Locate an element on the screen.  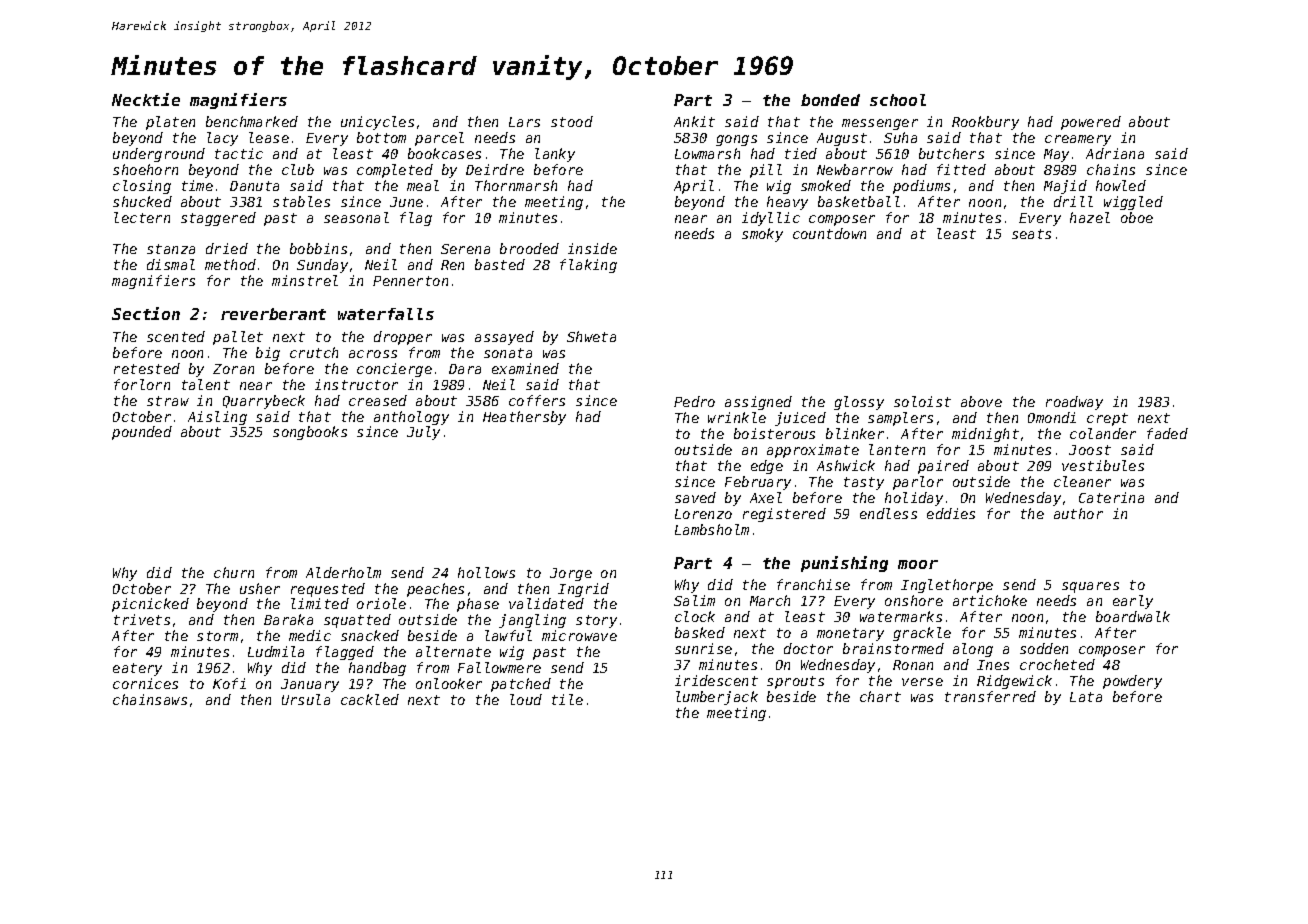
cackled is located at coordinates (370, 699).
